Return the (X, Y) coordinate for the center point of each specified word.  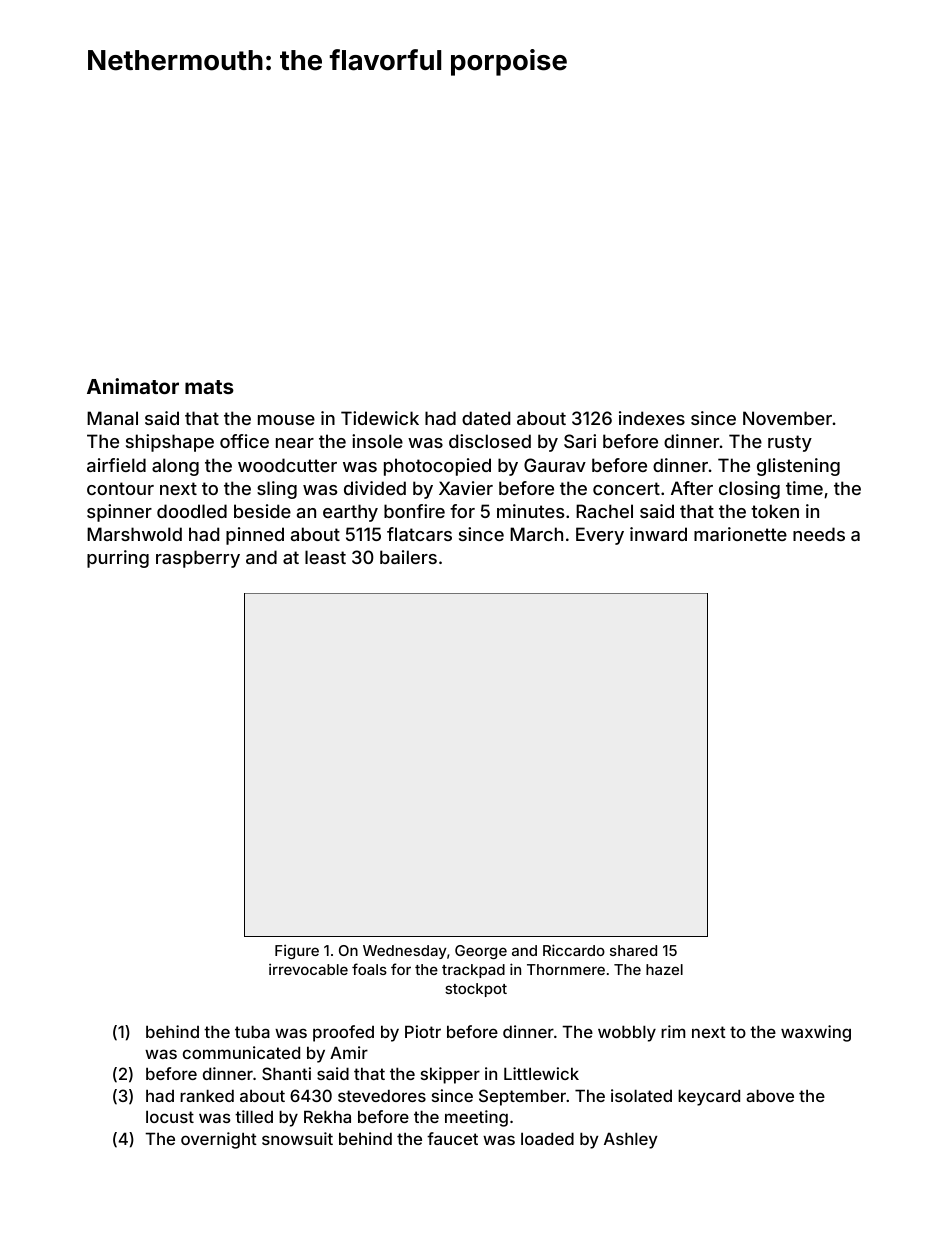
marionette (740, 534)
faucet (452, 1138)
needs (819, 534)
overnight (219, 1140)
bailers (408, 557)
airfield (116, 465)
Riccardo (574, 950)
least (325, 557)
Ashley (631, 1140)
